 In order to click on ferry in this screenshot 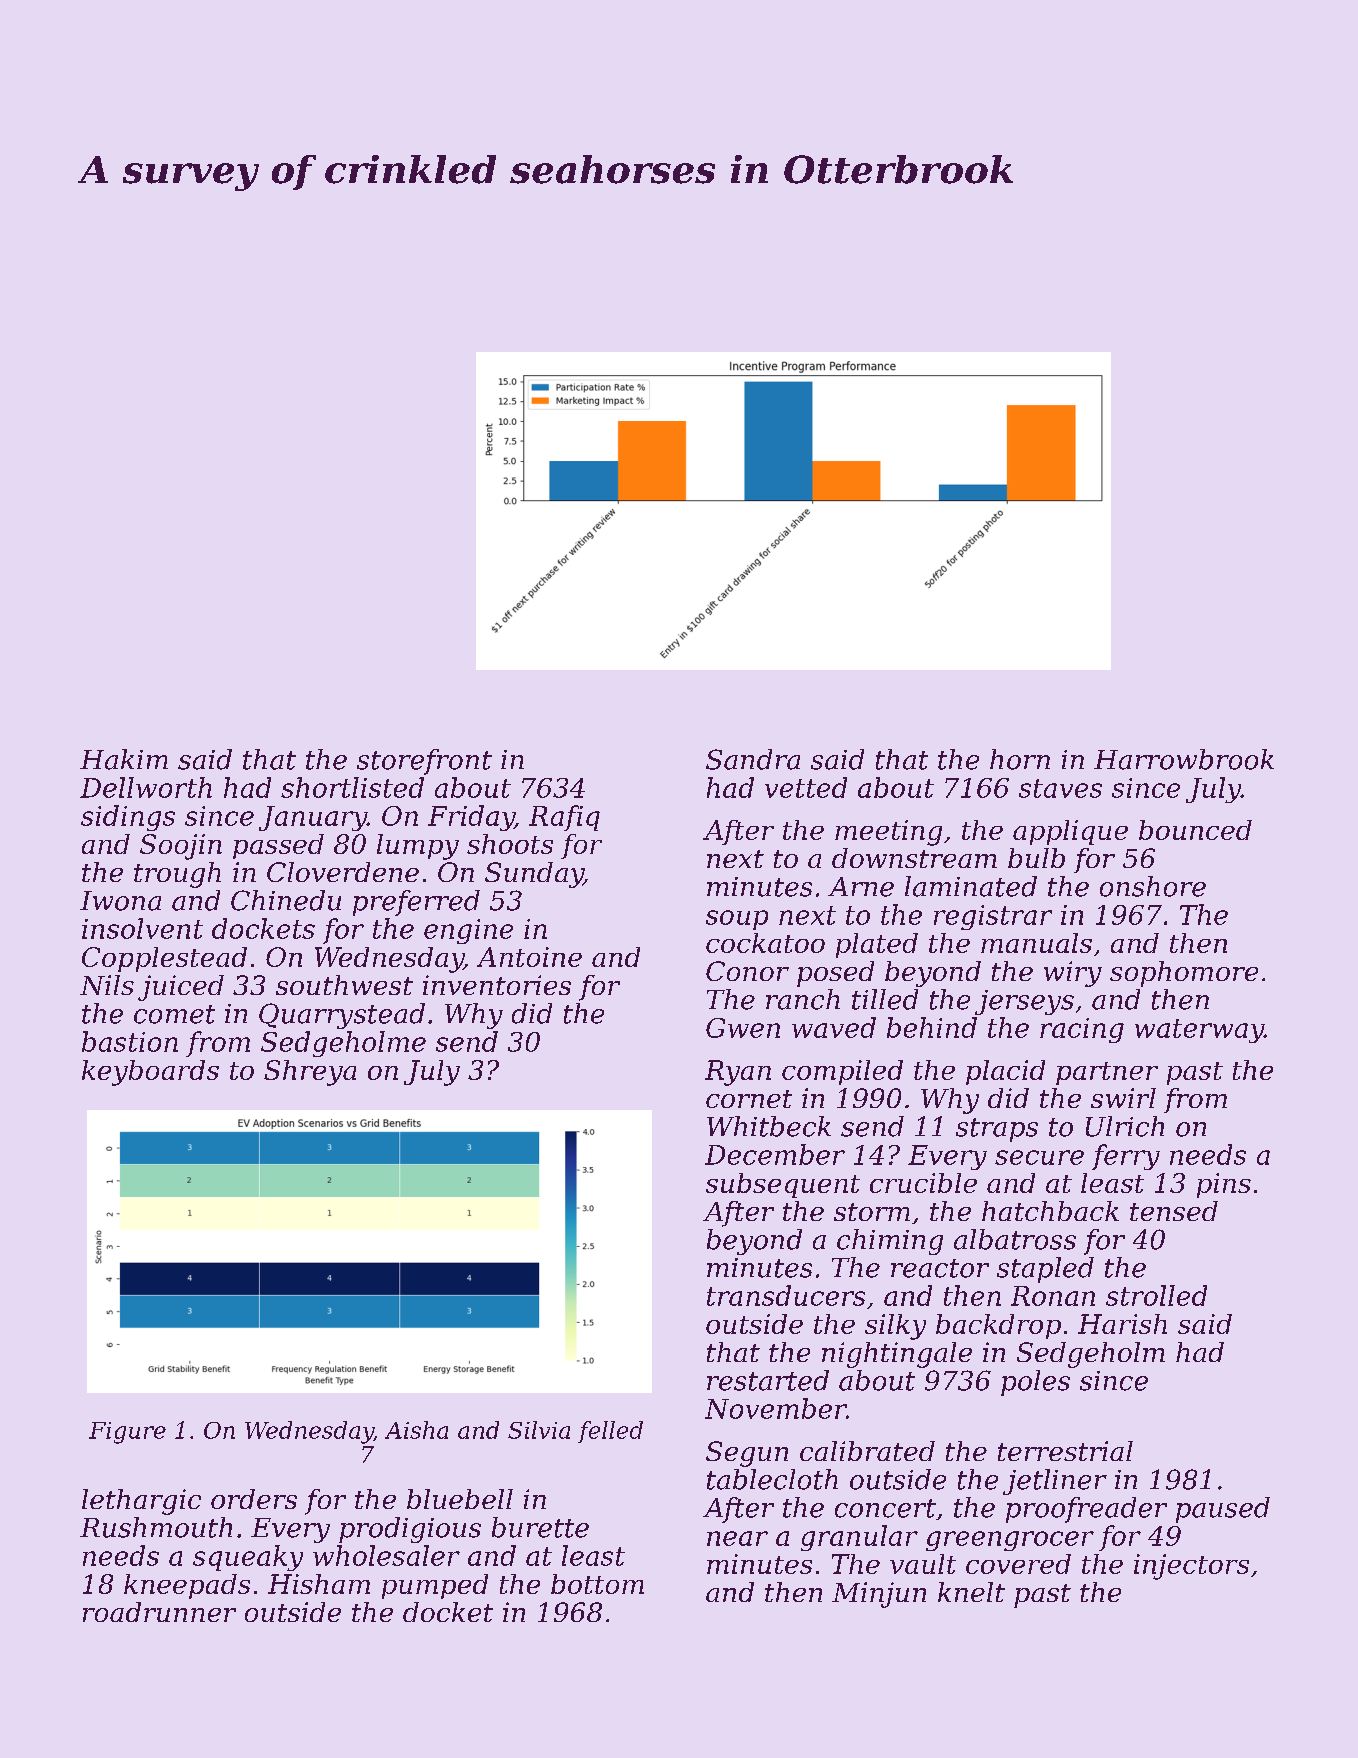, I will do `click(1126, 1157)`.
